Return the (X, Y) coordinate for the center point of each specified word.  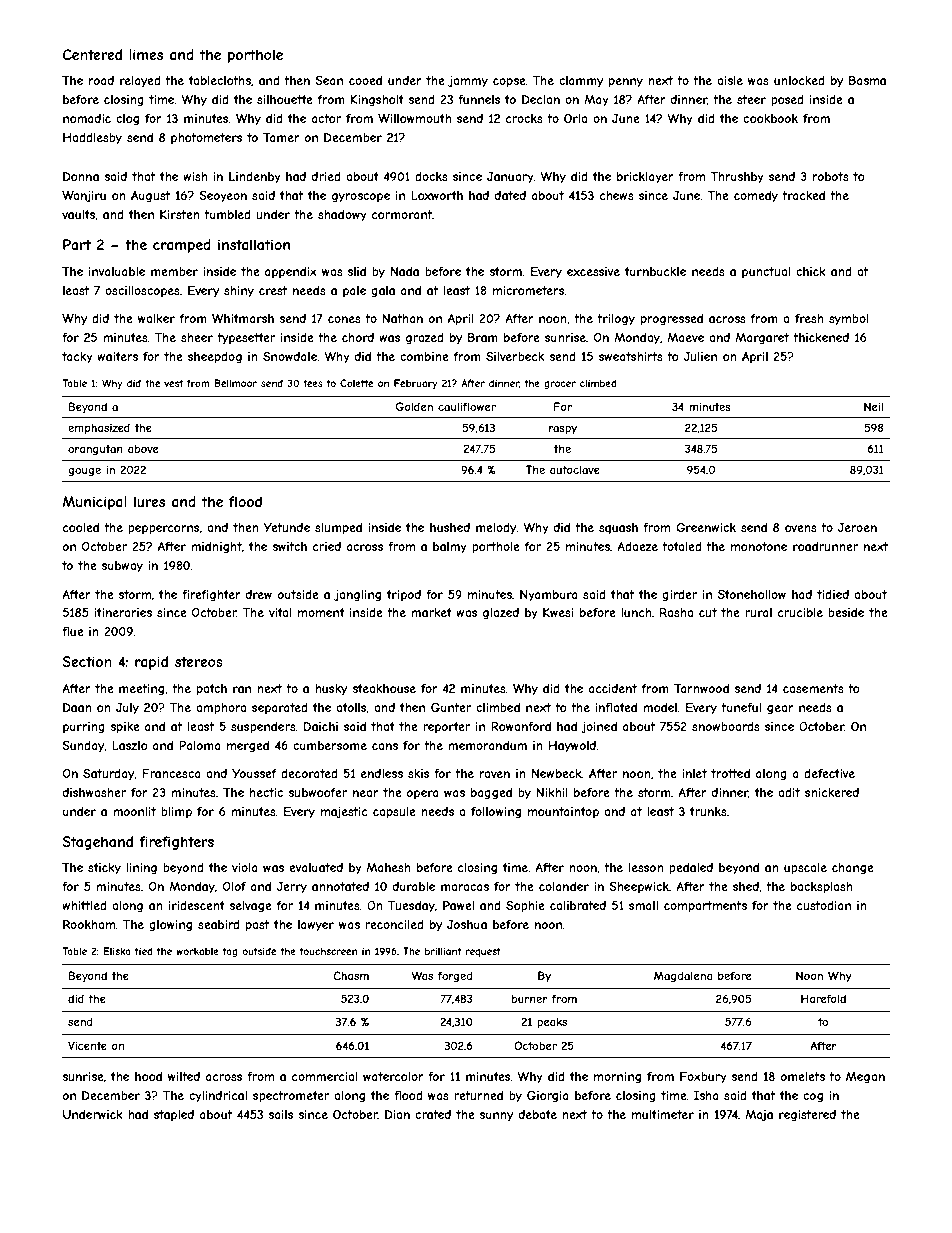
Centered (92, 54)
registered (807, 1116)
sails (280, 1114)
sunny (496, 1117)
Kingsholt (377, 101)
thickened (821, 337)
